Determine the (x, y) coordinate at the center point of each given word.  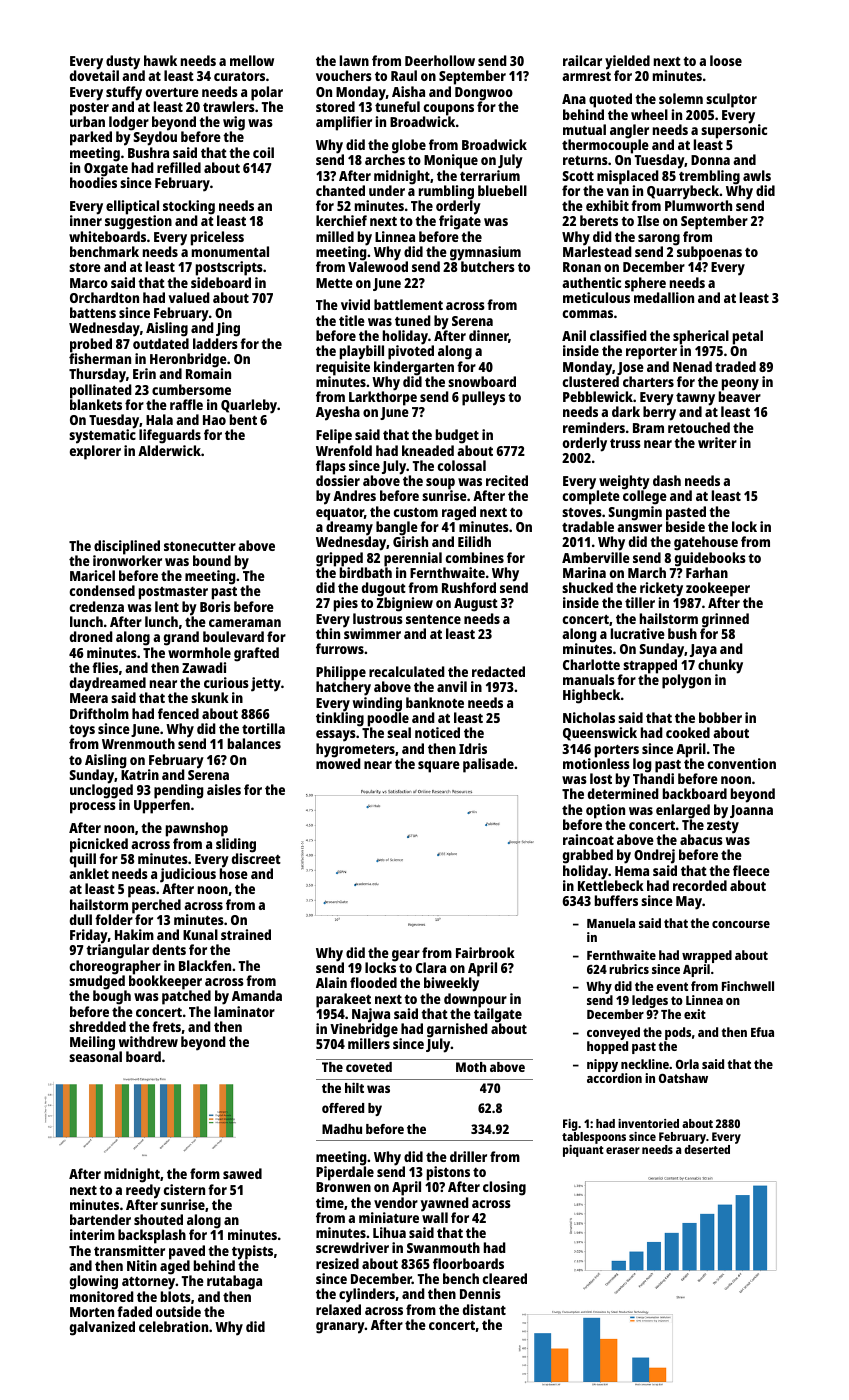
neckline (645, 1064)
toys (82, 731)
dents (169, 949)
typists (252, 1252)
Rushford (469, 587)
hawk (160, 60)
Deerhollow (440, 60)
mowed (338, 763)
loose (726, 60)
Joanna (751, 811)
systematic (102, 436)
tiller (640, 602)
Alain (331, 982)
